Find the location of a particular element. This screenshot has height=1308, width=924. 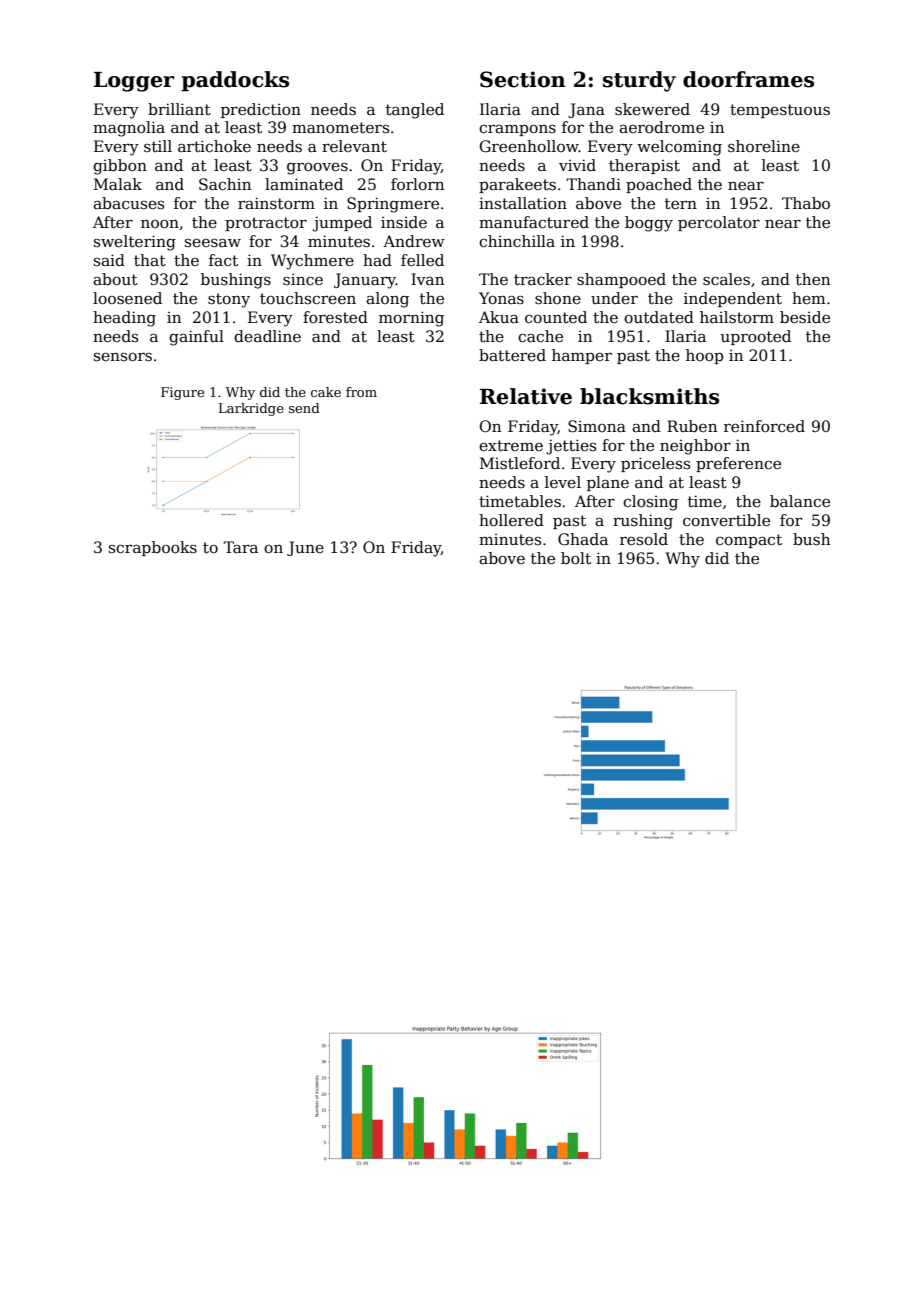

cake is located at coordinates (326, 392).
